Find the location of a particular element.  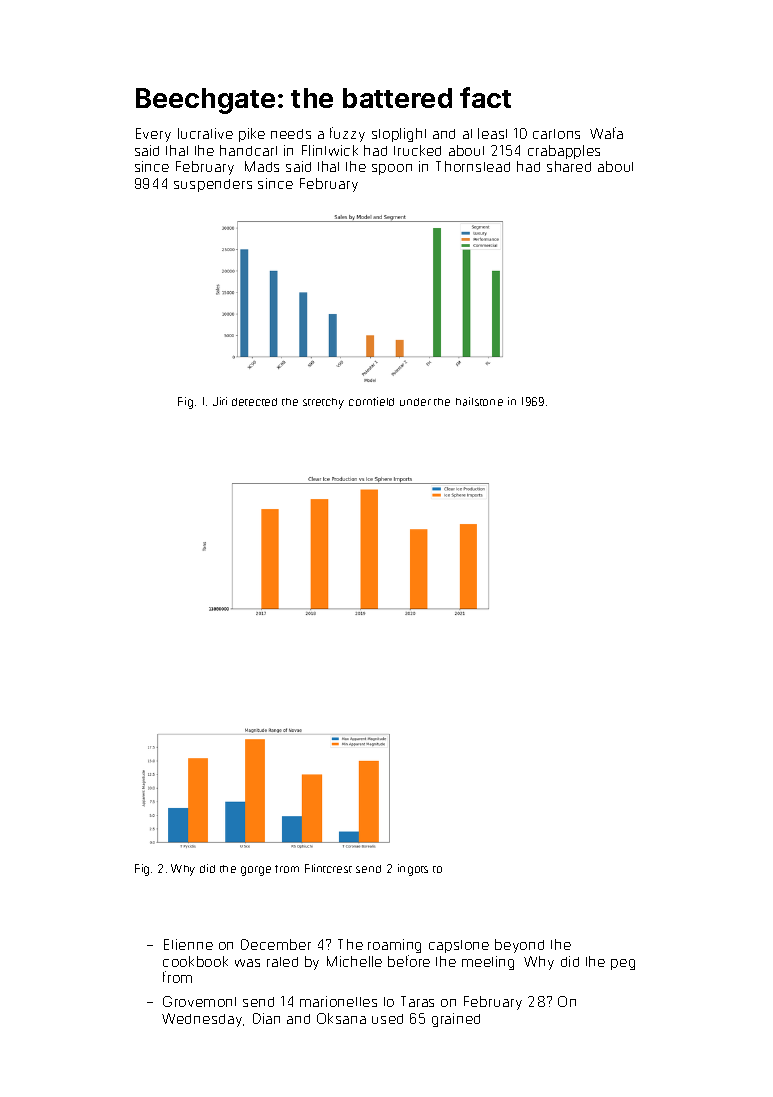

peg is located at coordinates (623, 964).
